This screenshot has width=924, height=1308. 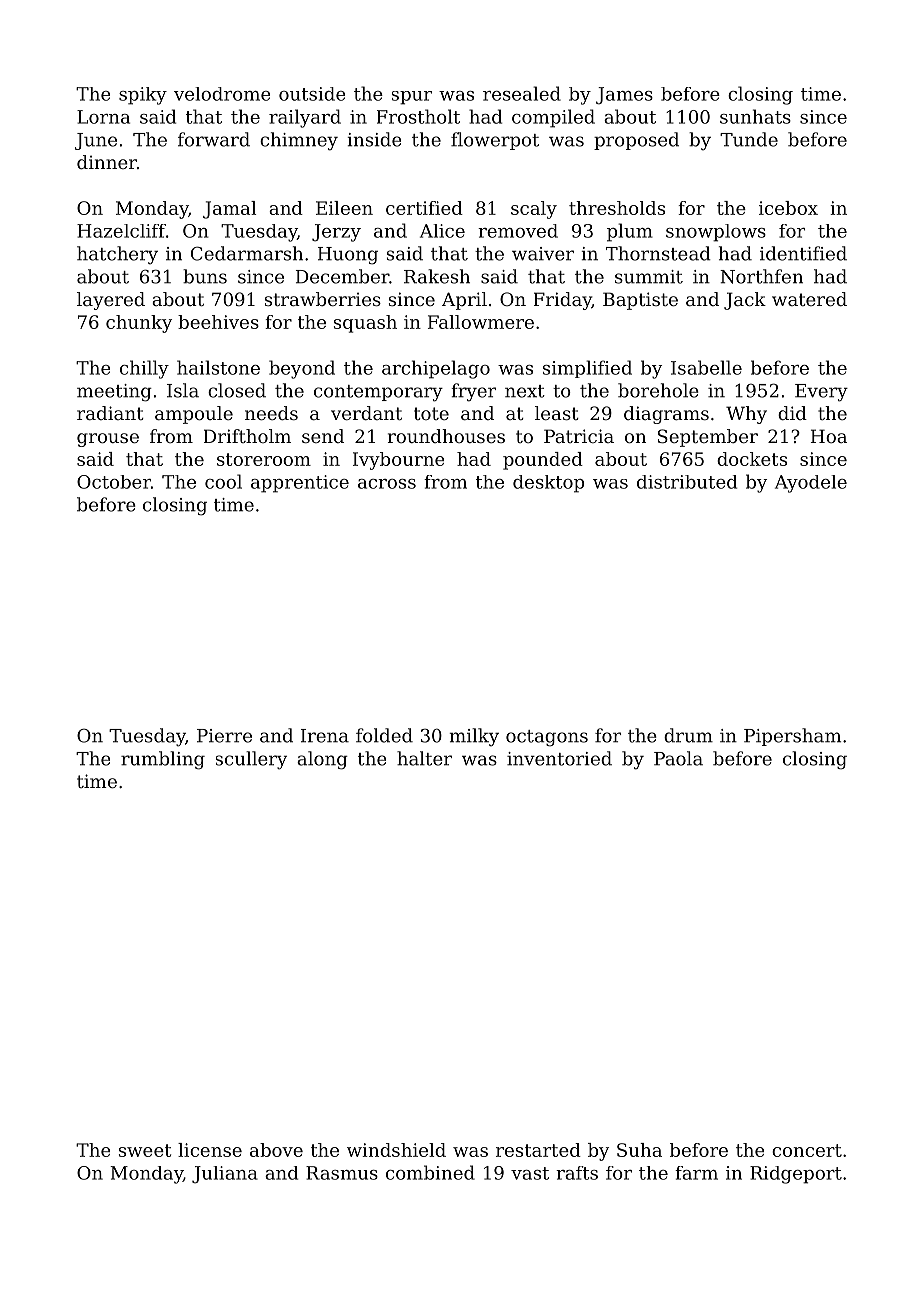 What do you see at coordinates (251, 760) in the screenshot?
I see `scullery` at bounding box center [251, 760].
